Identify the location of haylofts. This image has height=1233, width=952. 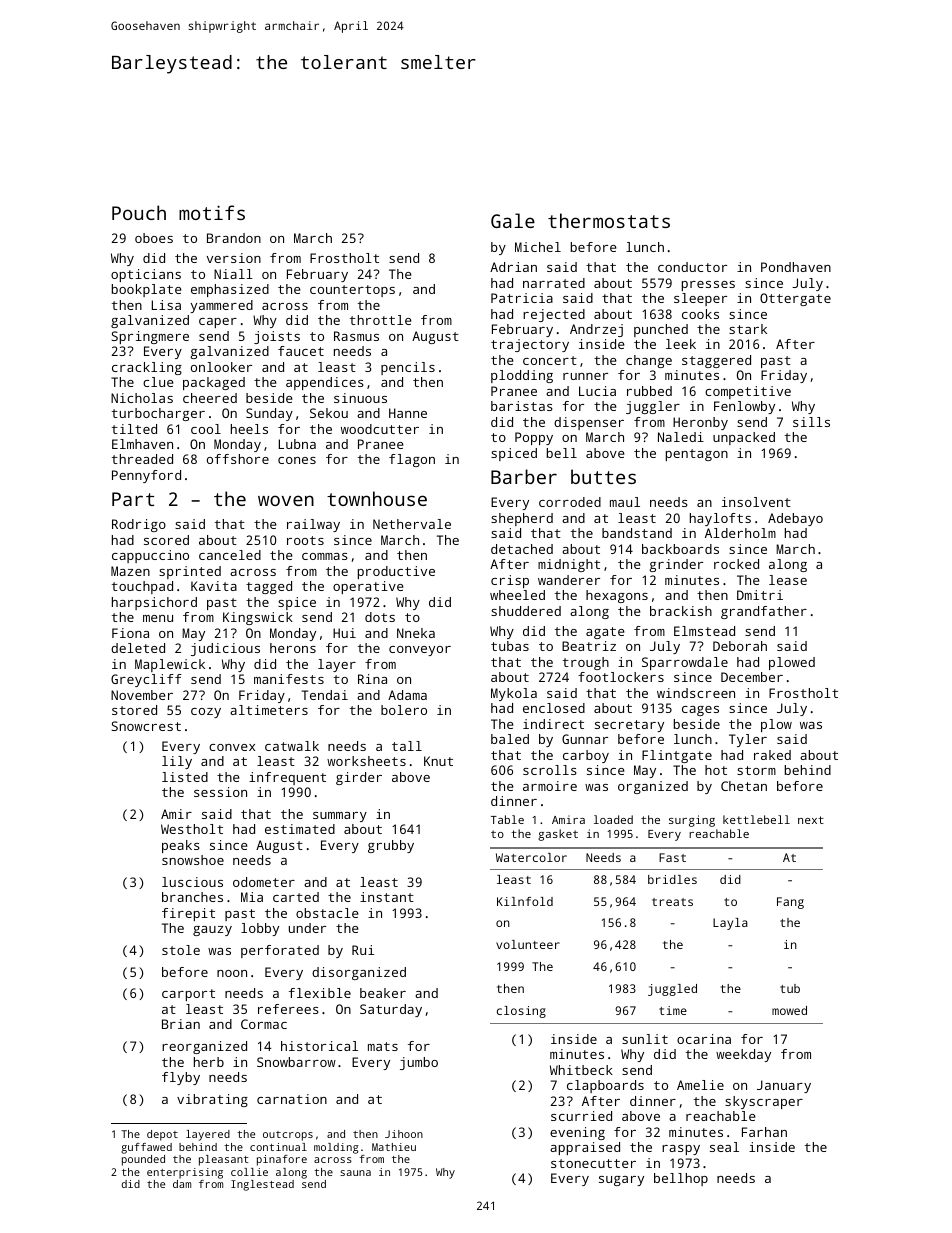
(720, 519).
